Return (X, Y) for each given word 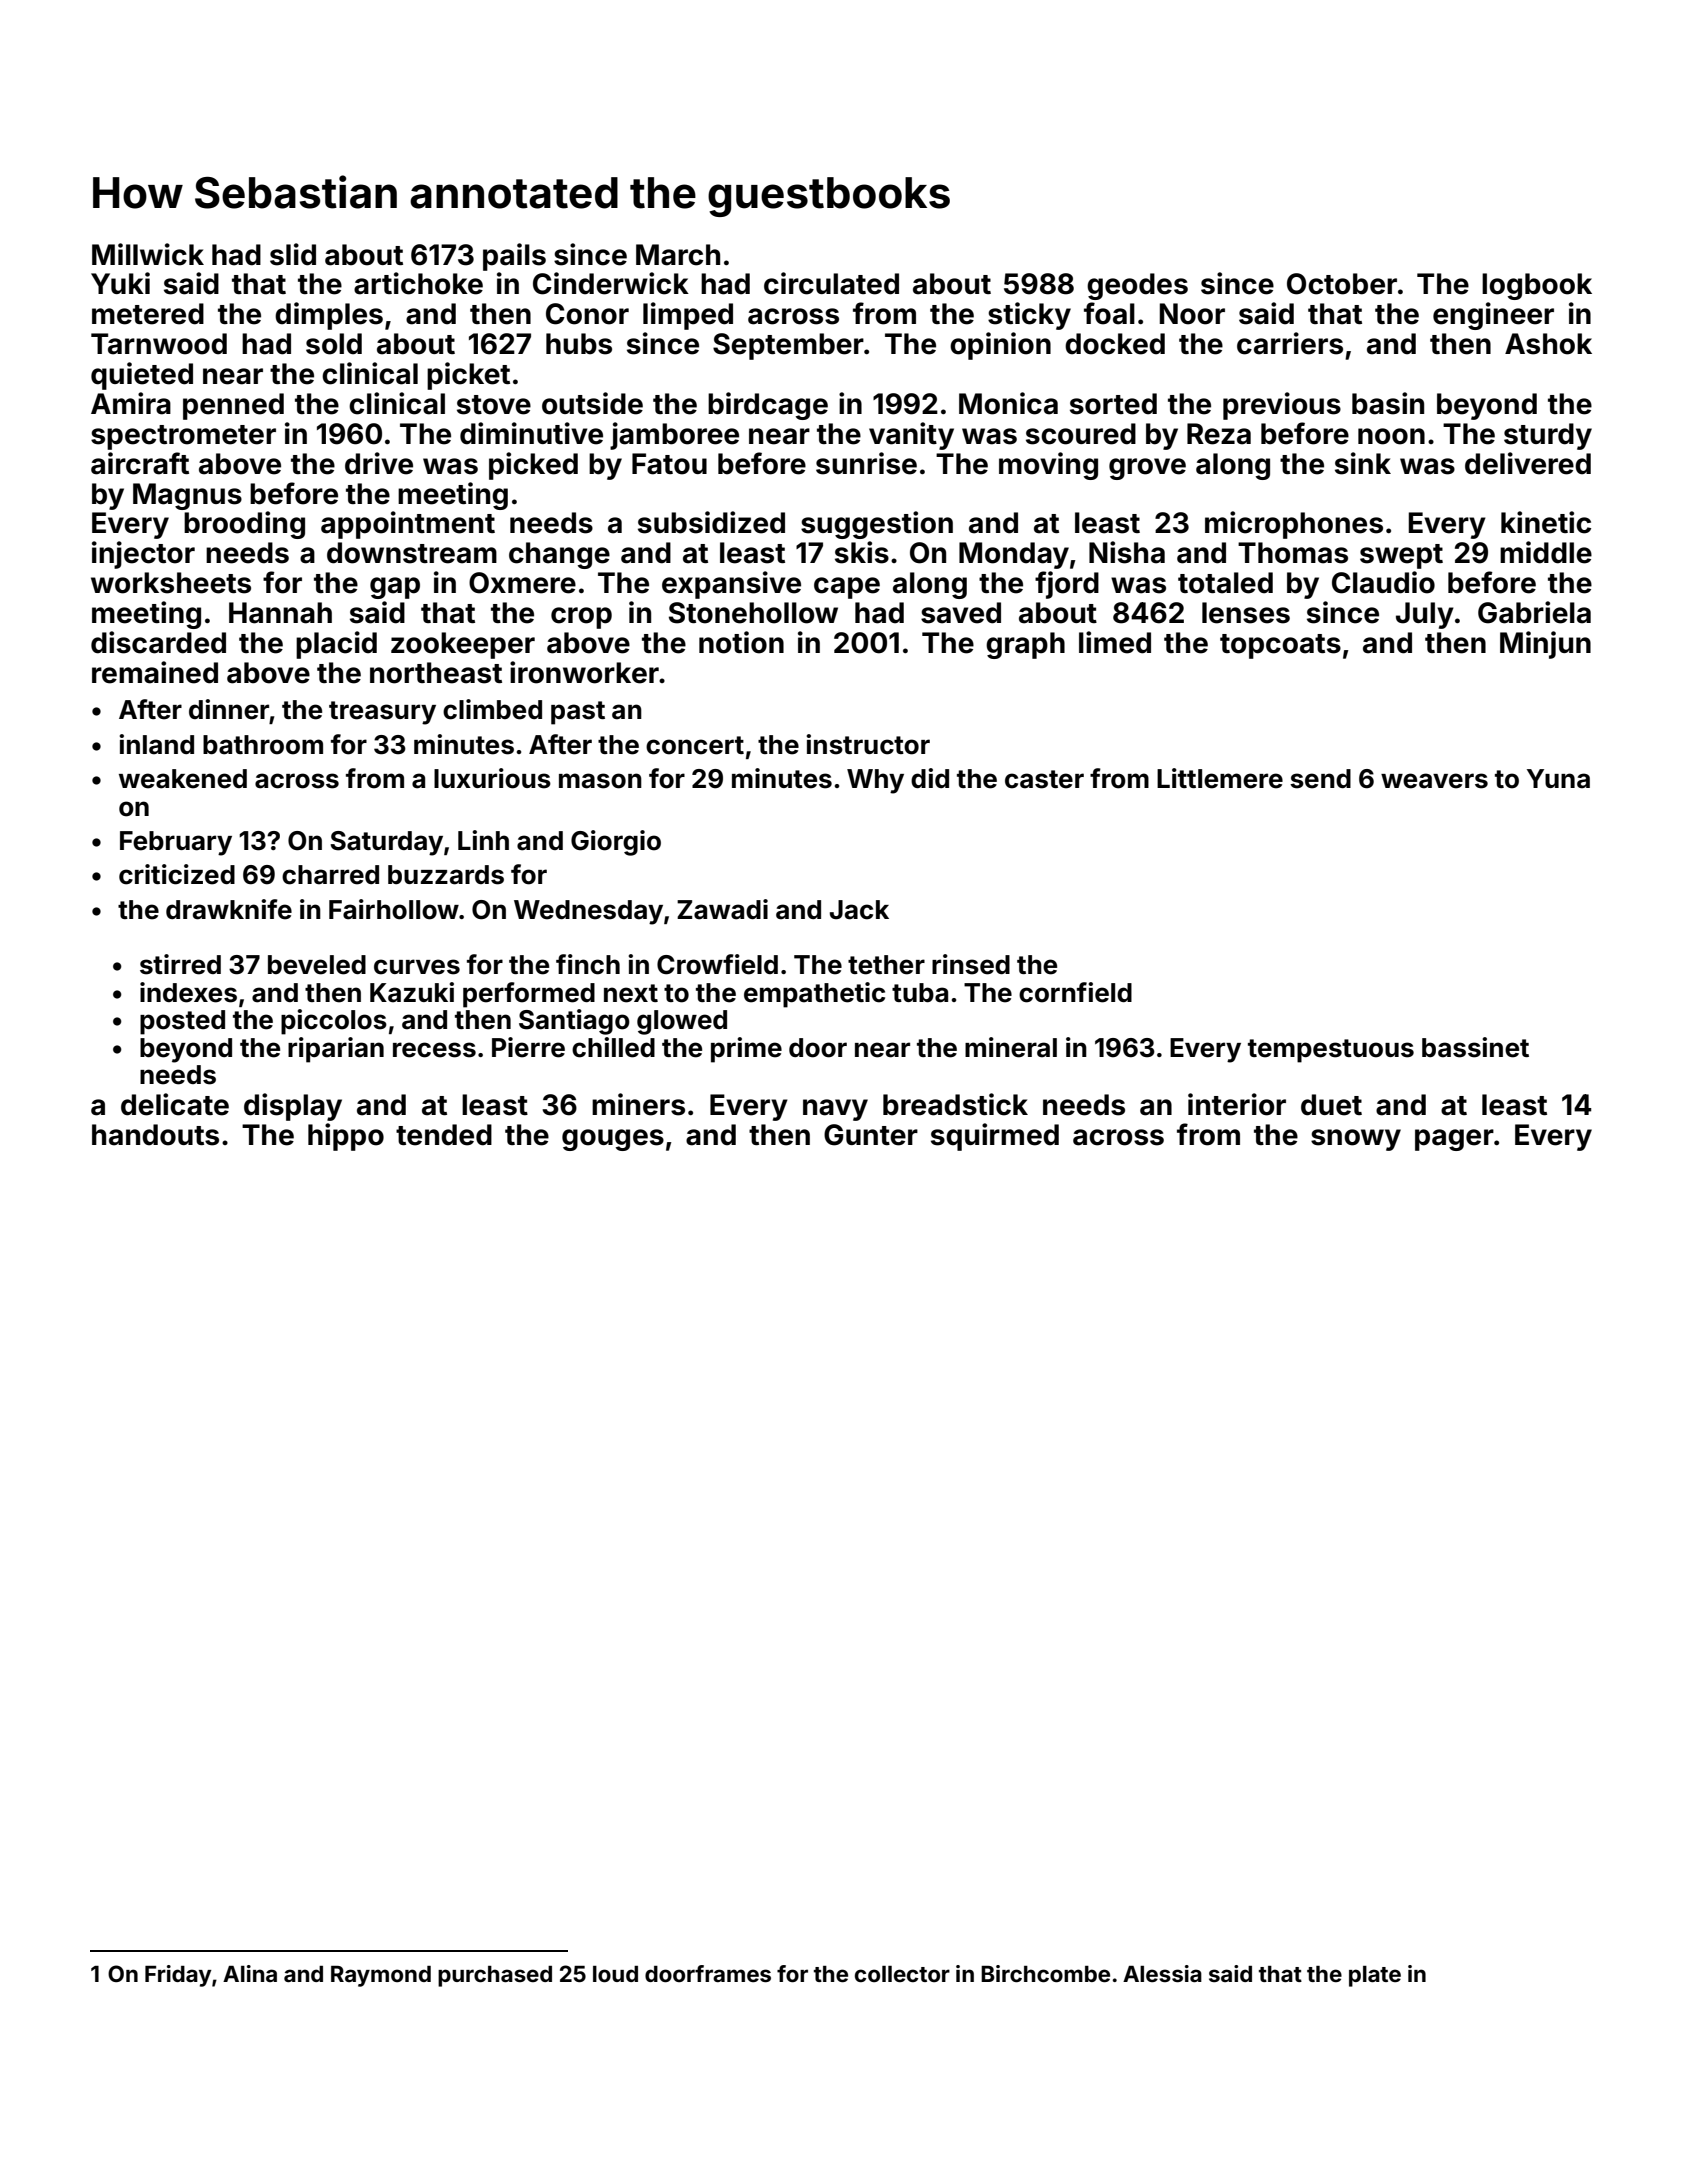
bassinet (1475, 1047)
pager (1454, 1140)
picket (468, 376)
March (678, 255)
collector (902, 1974)
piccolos (334, 1022)
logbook (1537, 286)
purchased (495, 1976)
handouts (155, 1135)
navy (835, 1110)
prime (746, 1050)
